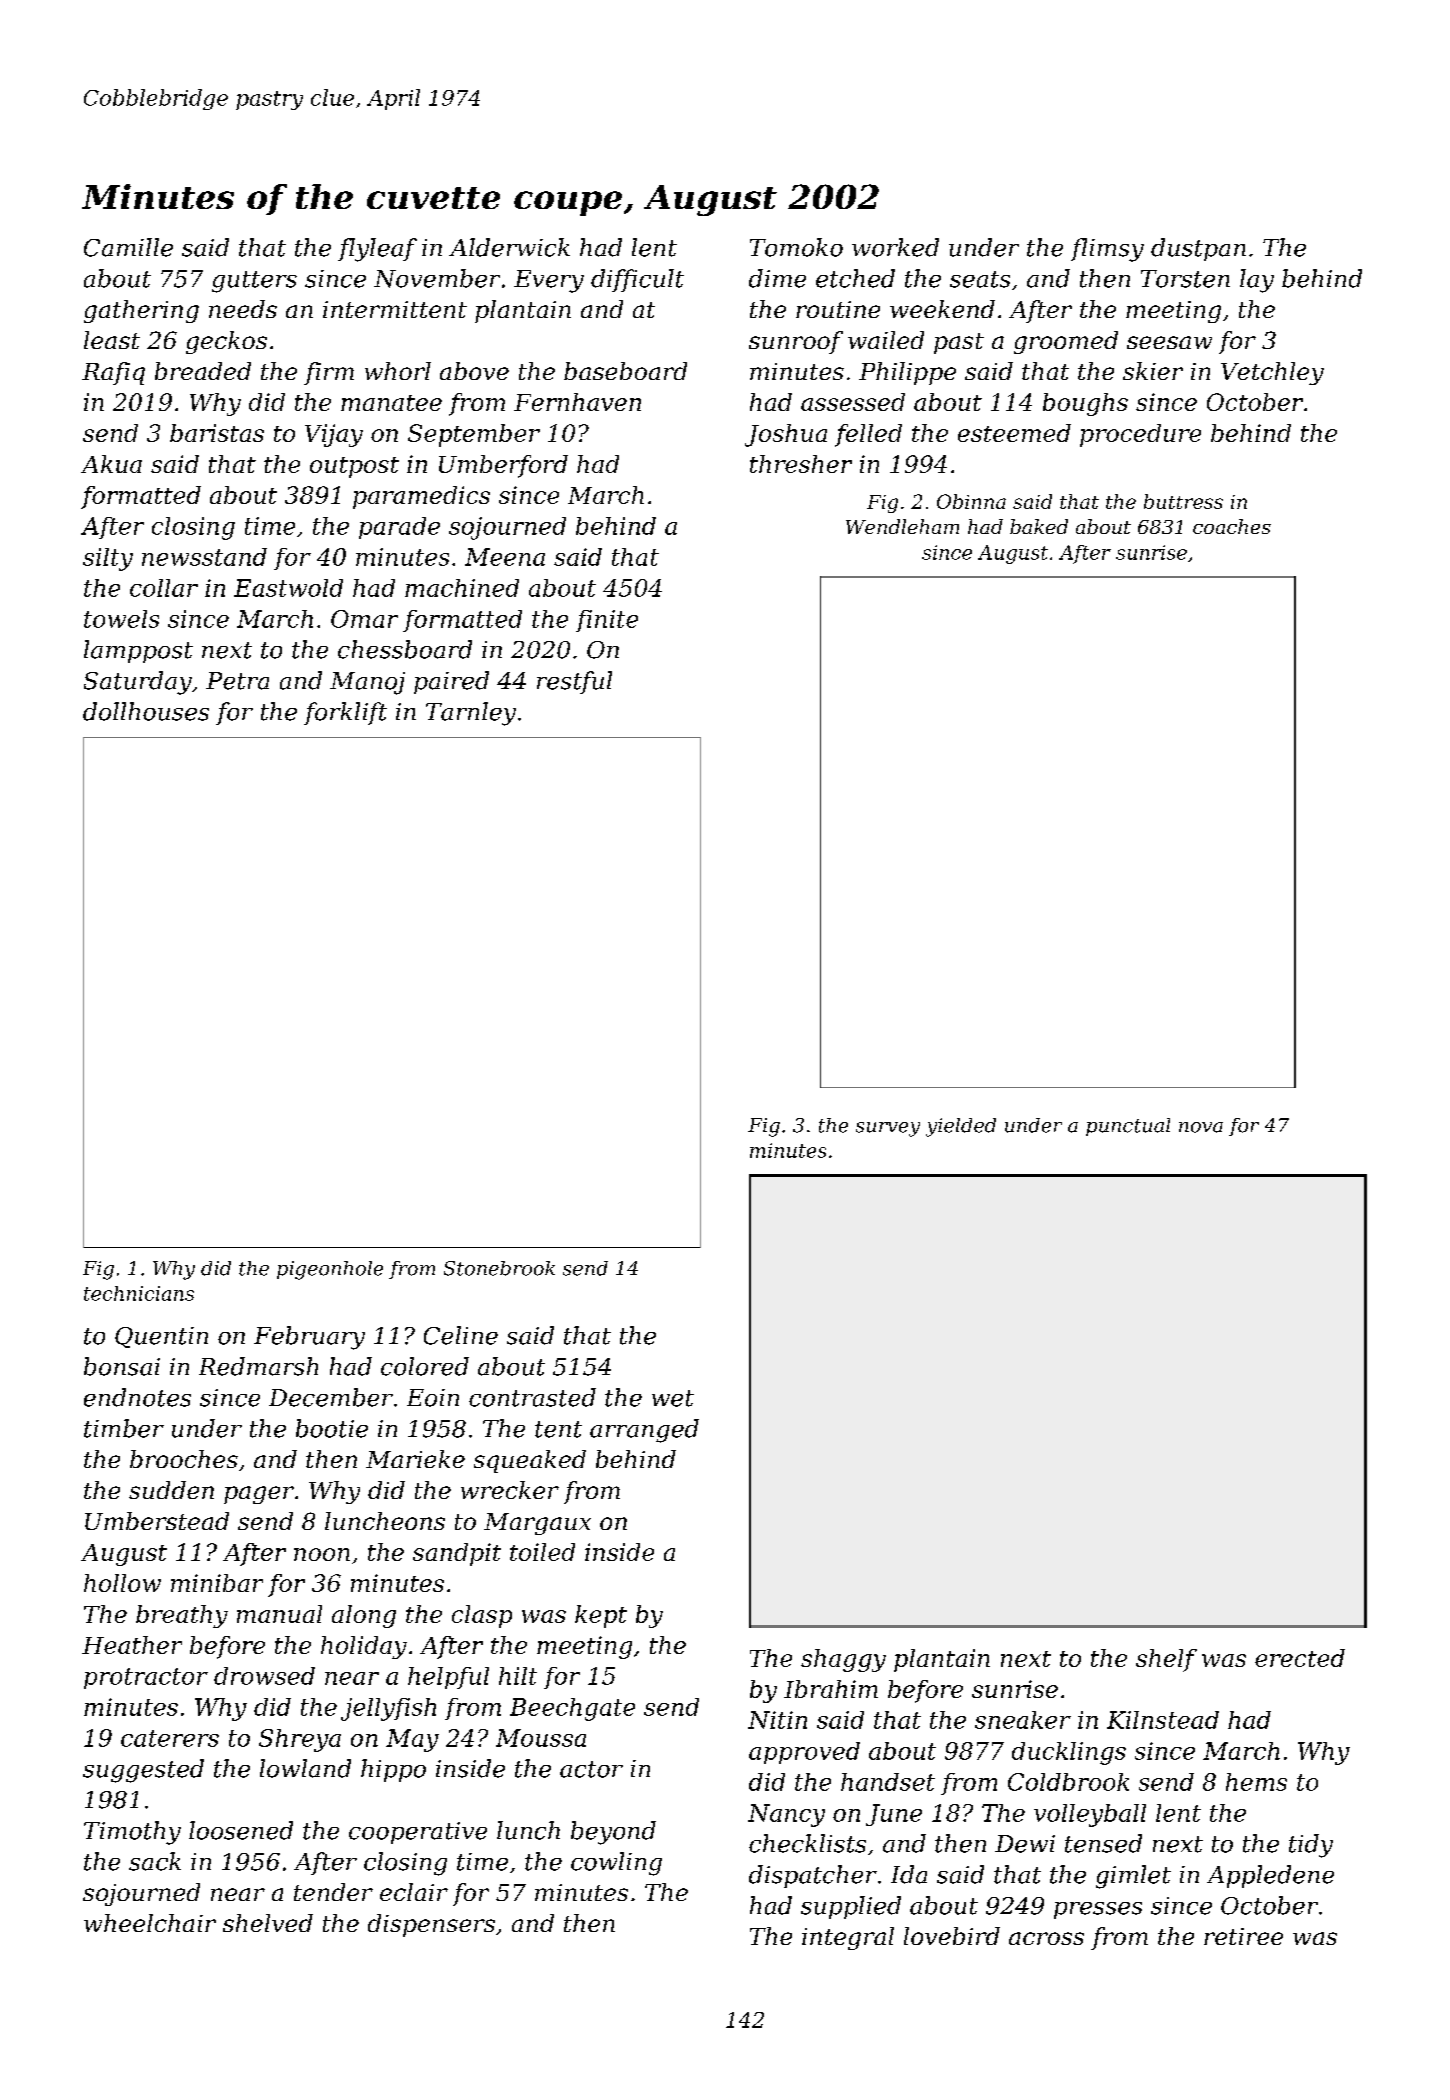 This screenshot has width=1450, height=2100. Describe the element at coordinates (330, 1270) in the screenshot. I see `pigeonhole` at that location.
